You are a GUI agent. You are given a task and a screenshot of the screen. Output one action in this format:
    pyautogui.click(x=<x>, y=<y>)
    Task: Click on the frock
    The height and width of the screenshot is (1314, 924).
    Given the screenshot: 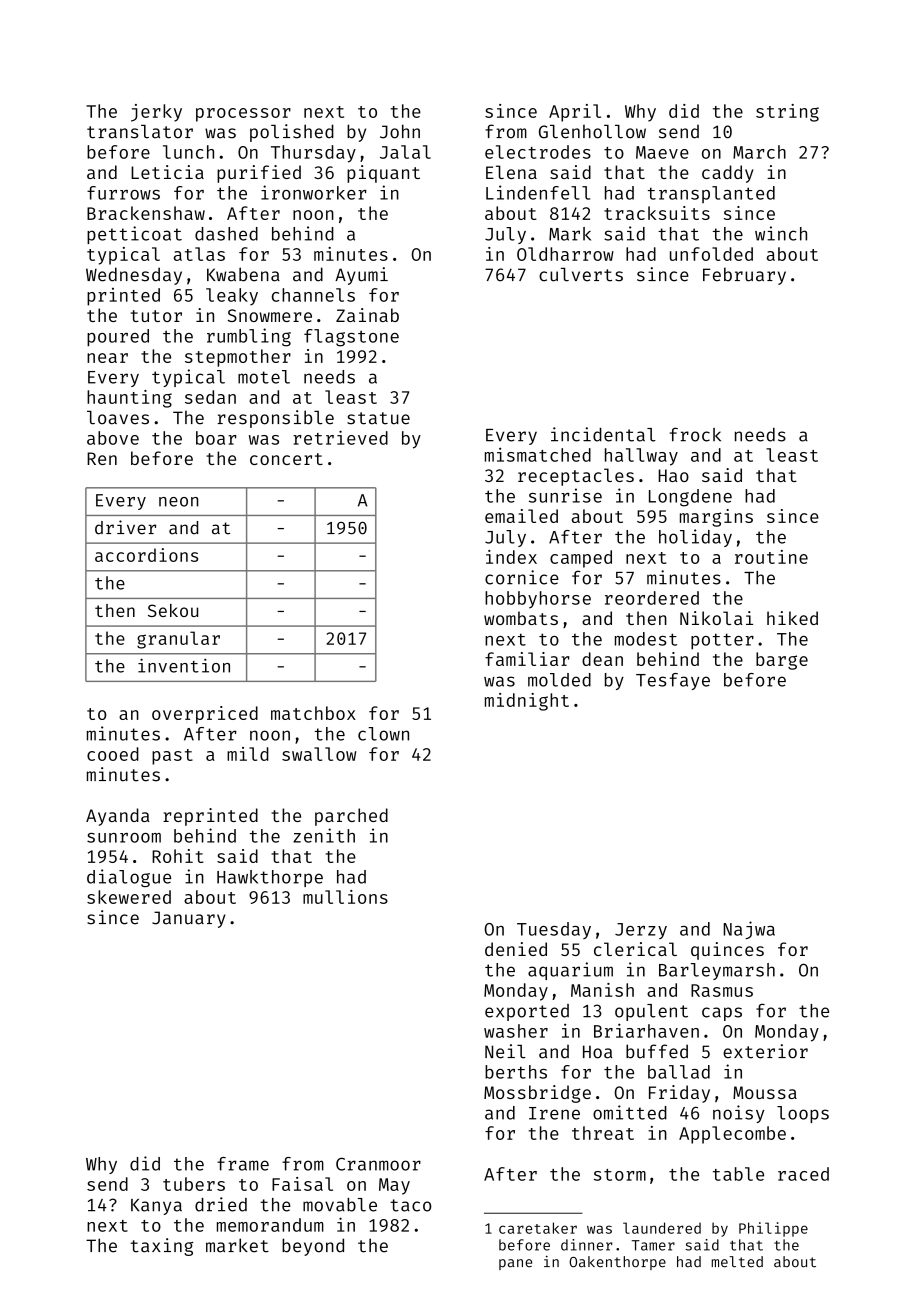 What is the action you would take?
    pyautogui.click(x=695, y=434)
